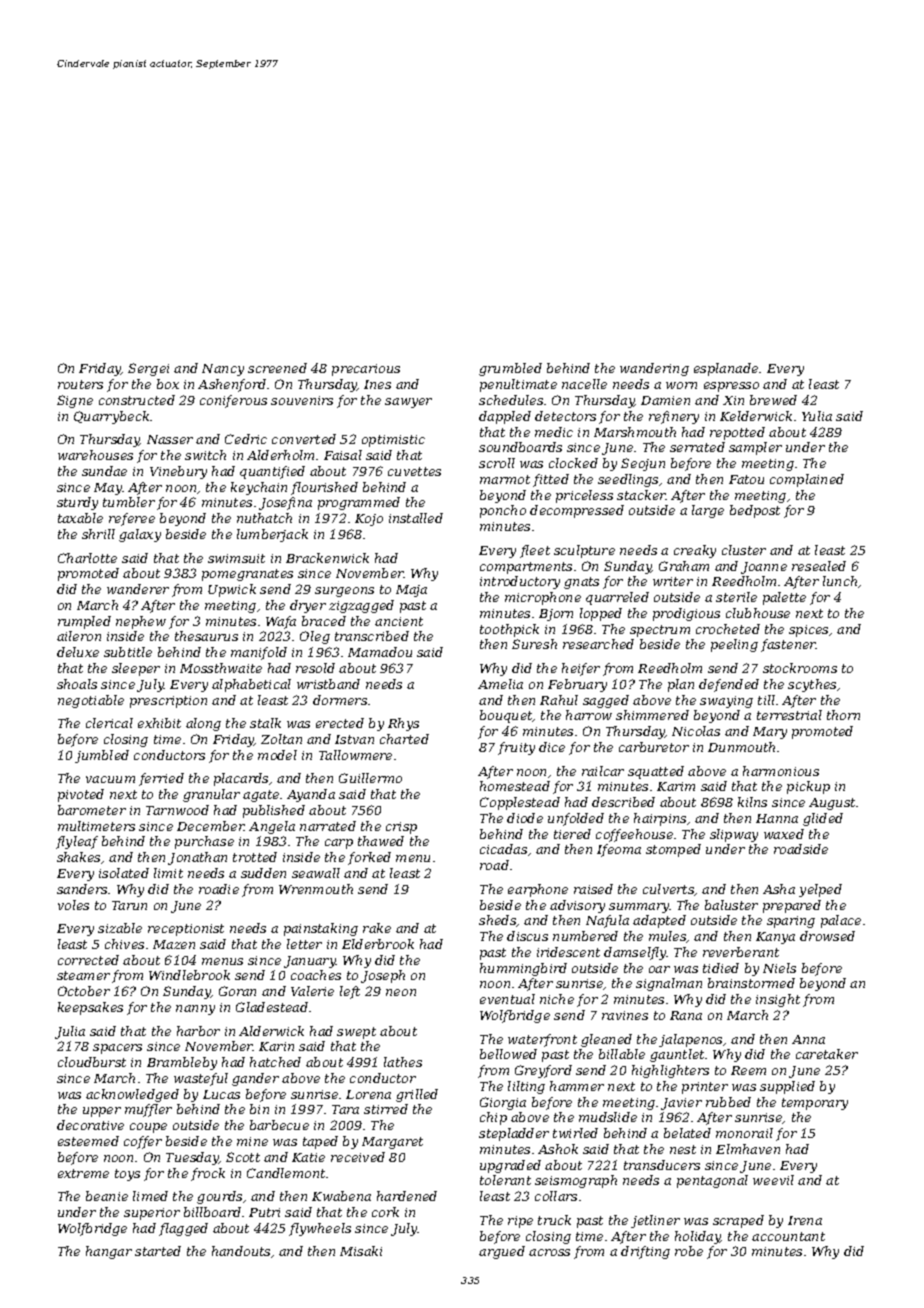  I want to click on bouquet, so click(506, 716).
